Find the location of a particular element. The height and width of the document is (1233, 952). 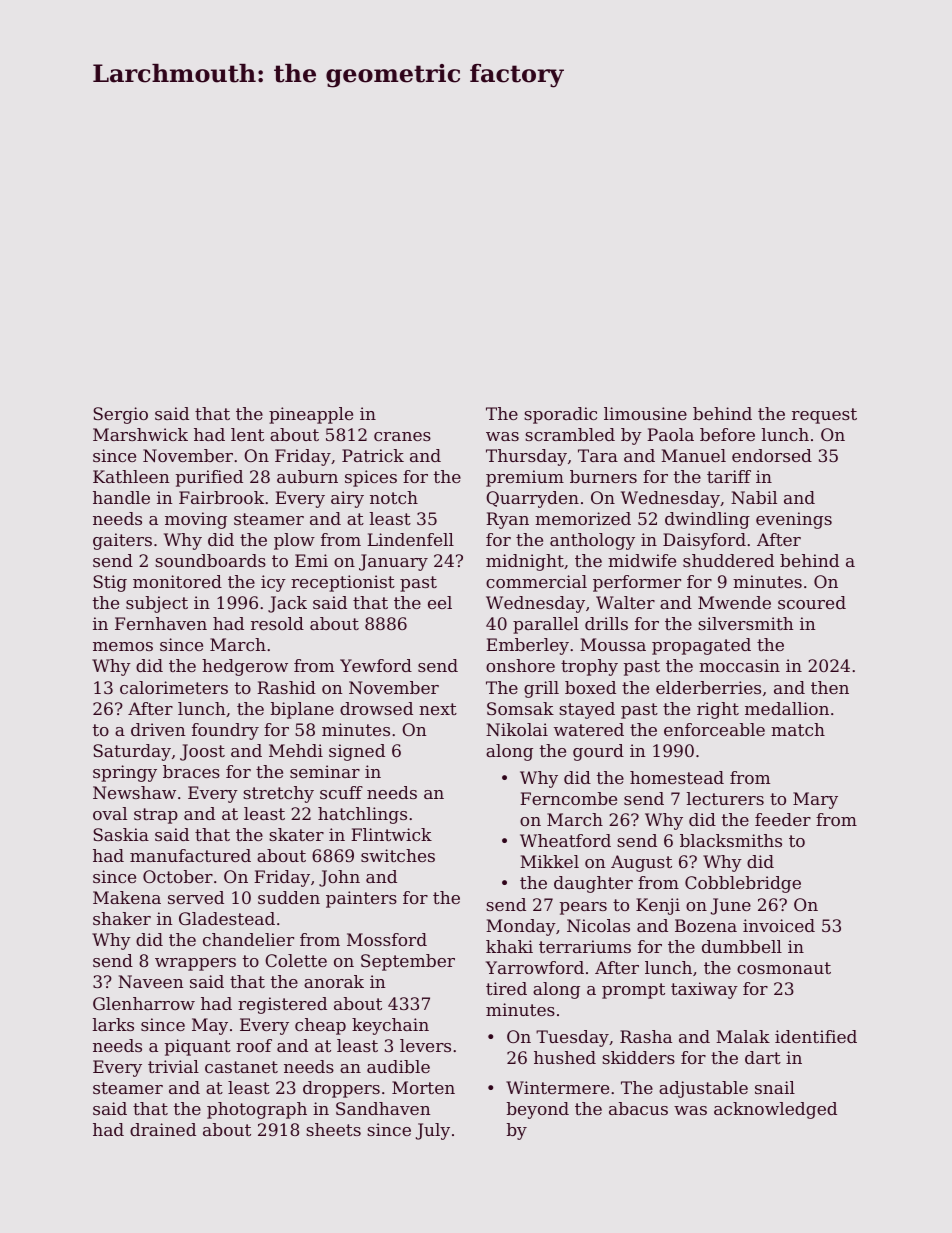

Nikolai is located at coordinates (517, 729).
